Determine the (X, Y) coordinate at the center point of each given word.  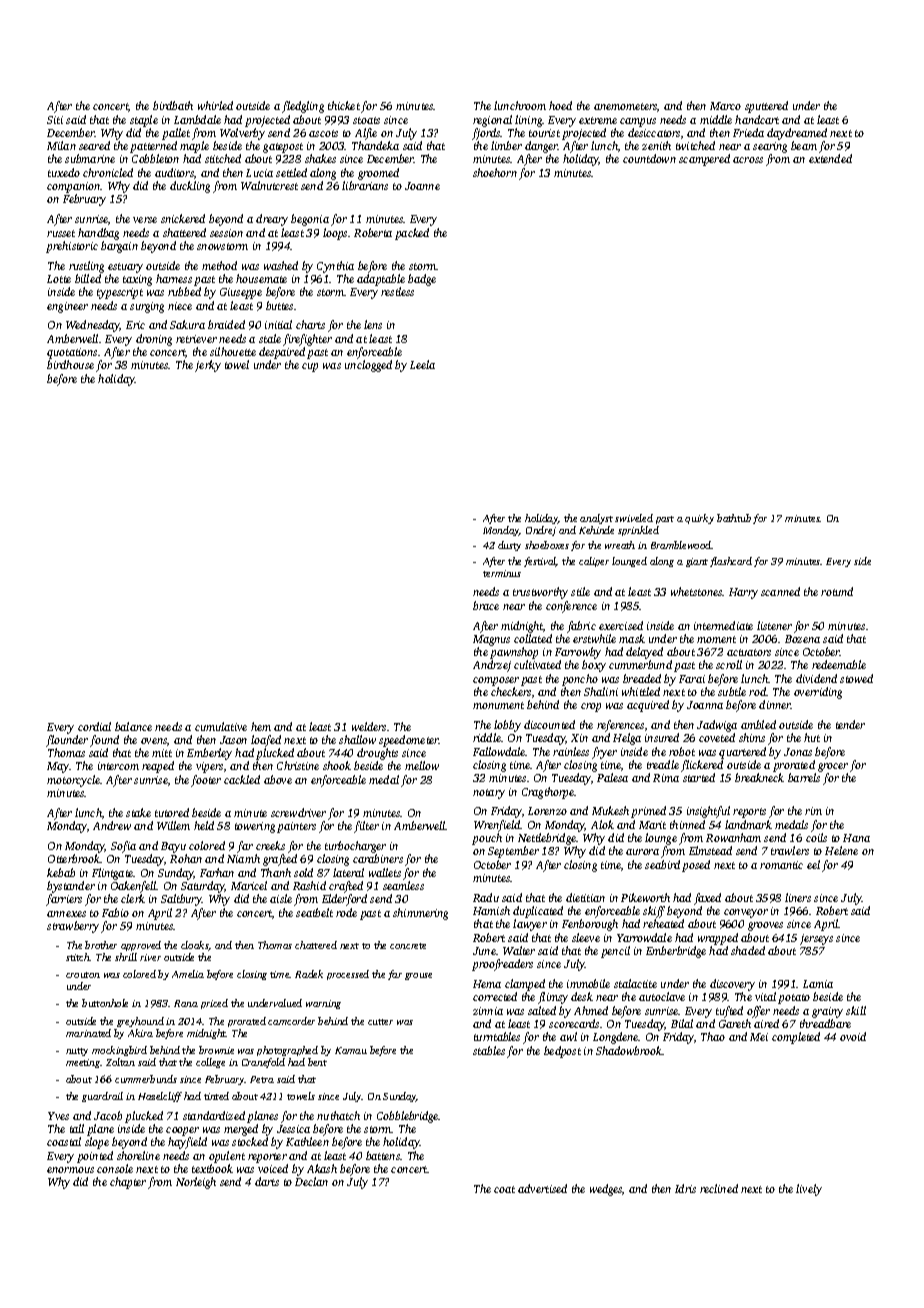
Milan (61, 145)
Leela (422, 364)
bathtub (734, 518)
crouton (83, 975)
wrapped (718, 939)
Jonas (798, 752)
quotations (72, 353)
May (58, 767)
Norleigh (196, 1183)
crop (591, 707)
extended (830, 158)
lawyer (530, 925)
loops (335, 234)
